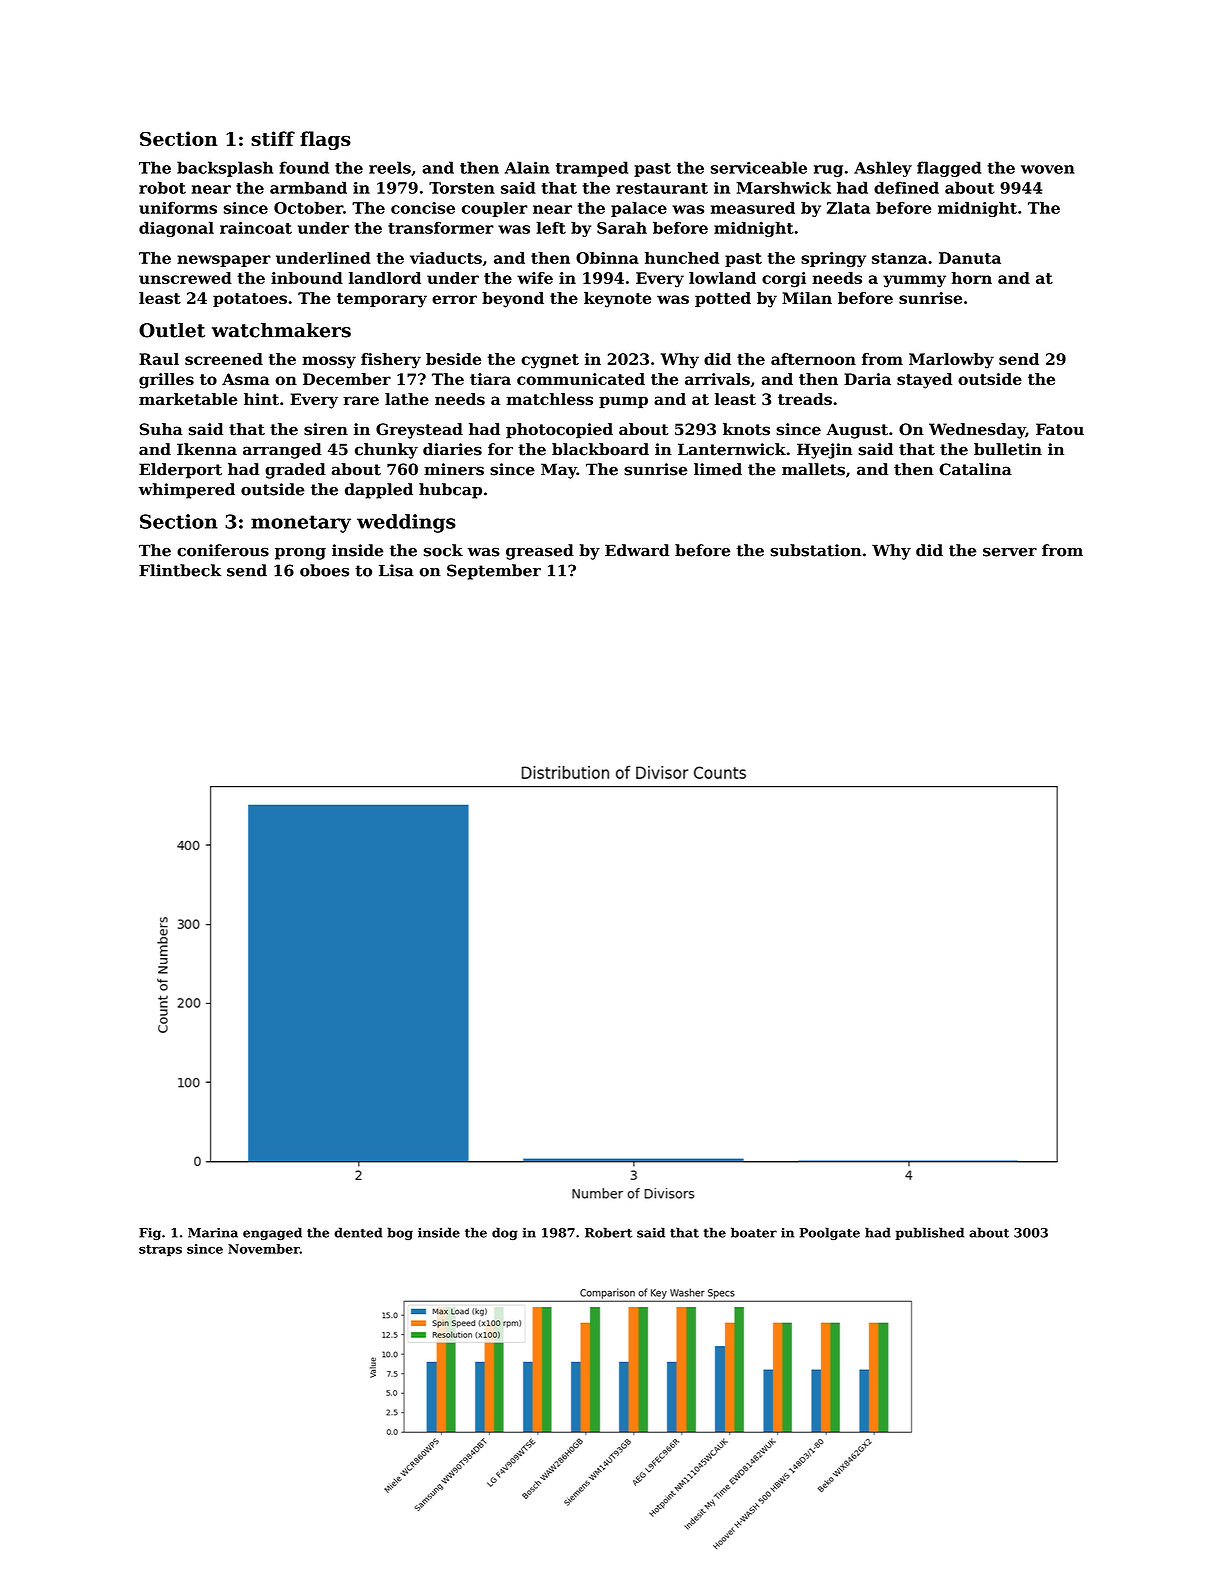 This screenshot has height=1588, width=1227. What do you see at coordinates (505, 1233) in the screenshot?
I see `dog` at bounding box center [505, 1233].
